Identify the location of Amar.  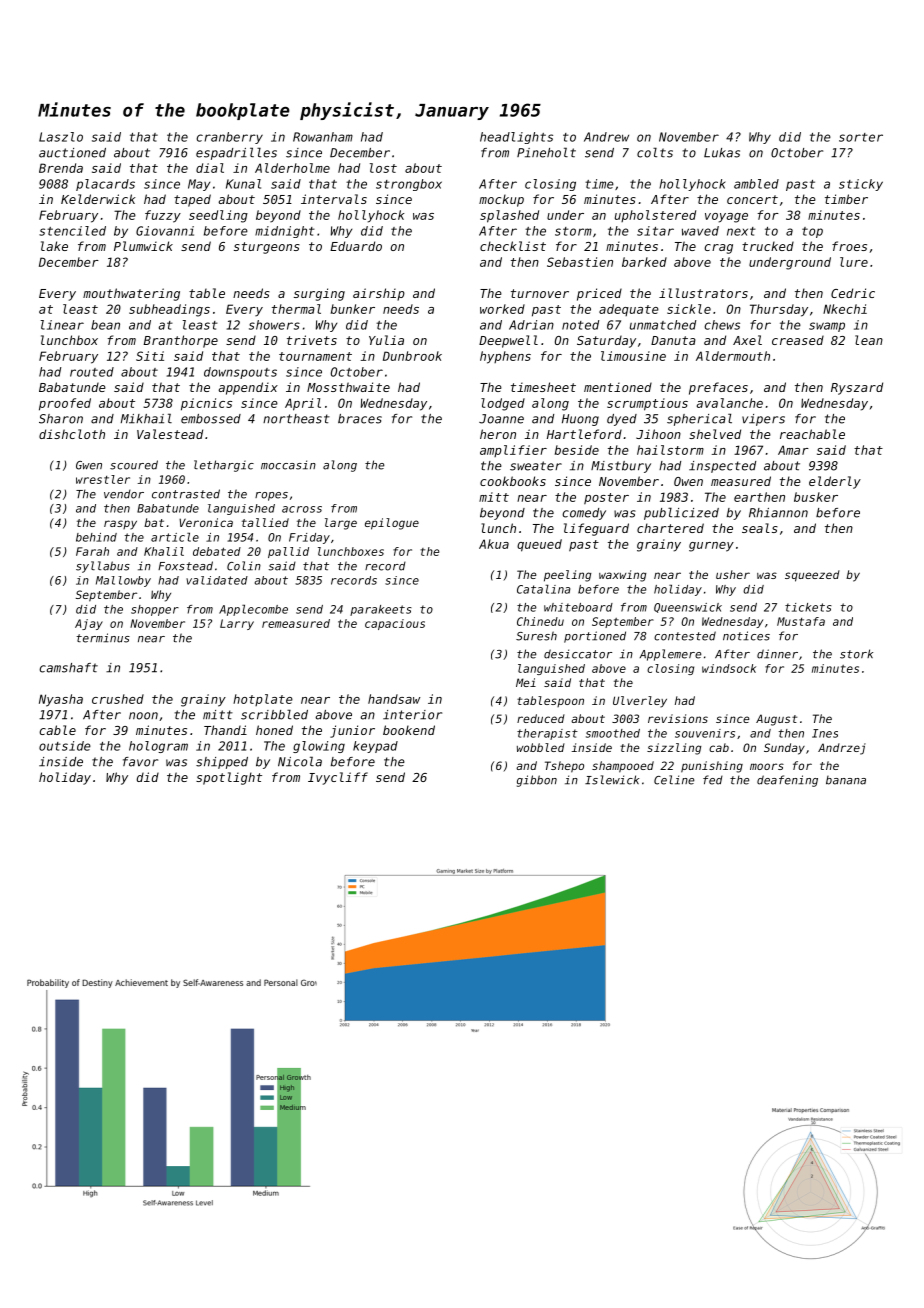
(793, 450).
